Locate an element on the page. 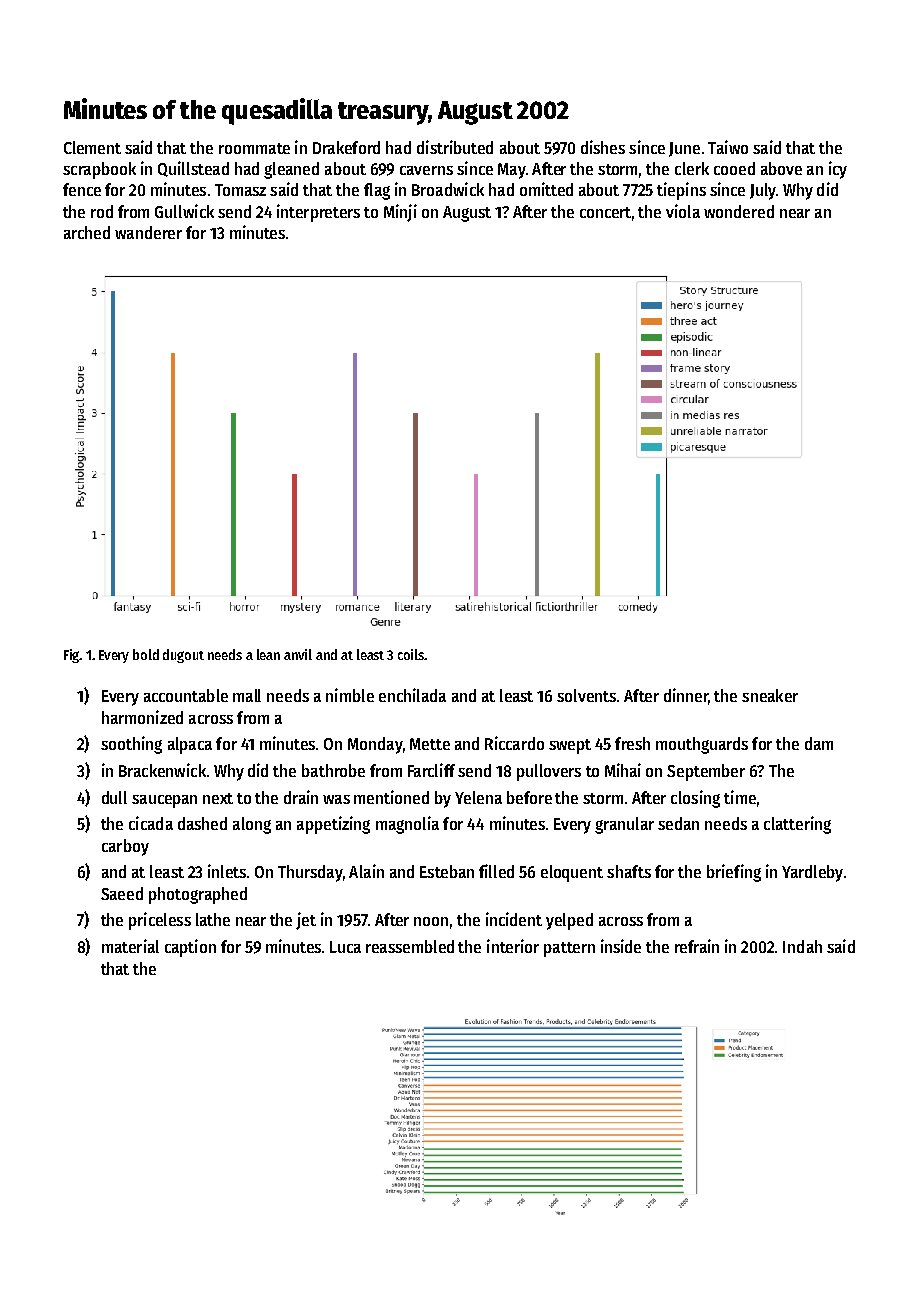 This document has width=924, height=1308. interpreters is located at coordinates (318, 213).
